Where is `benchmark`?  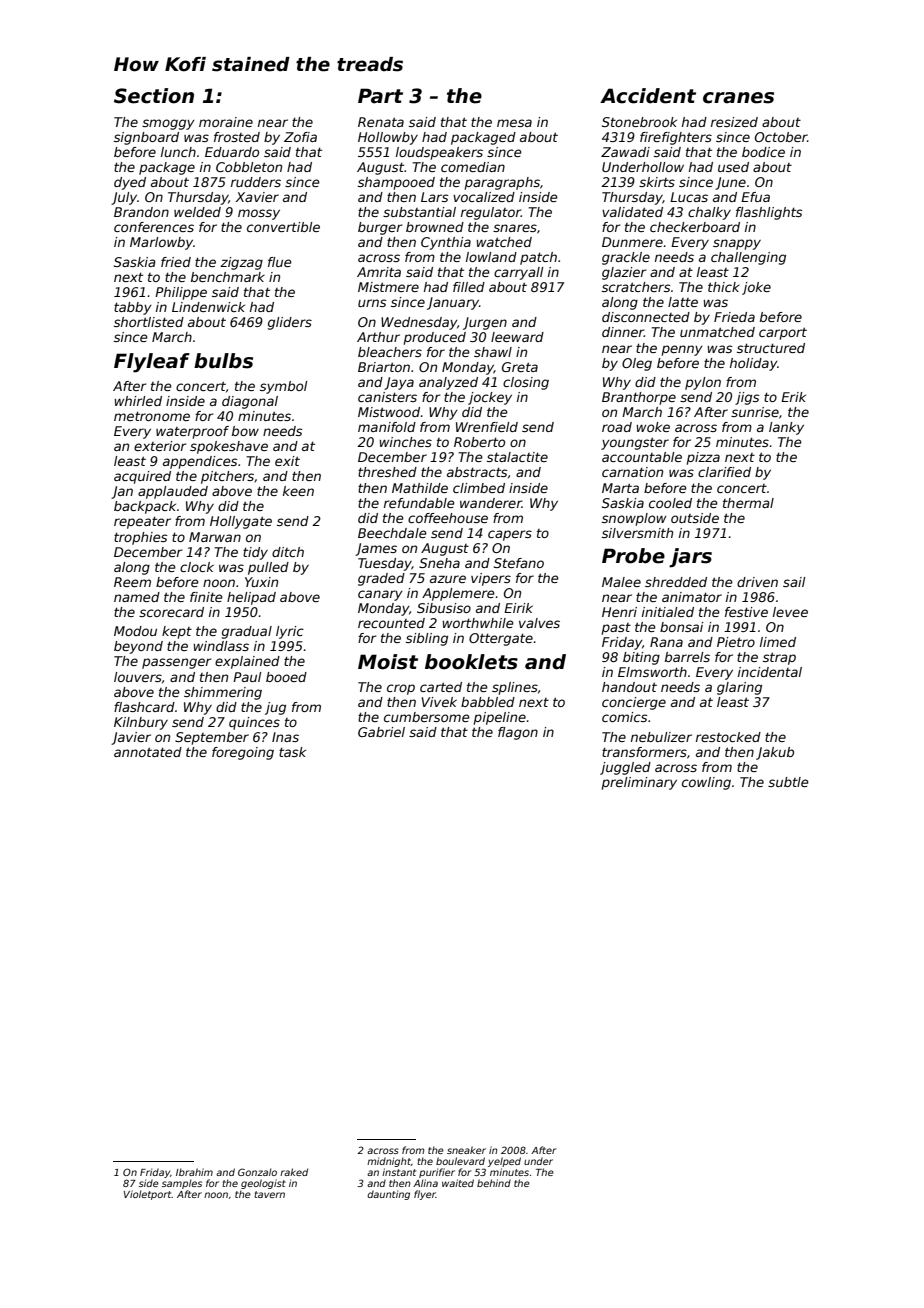 benchmark is located at coordinates (228, 277).
